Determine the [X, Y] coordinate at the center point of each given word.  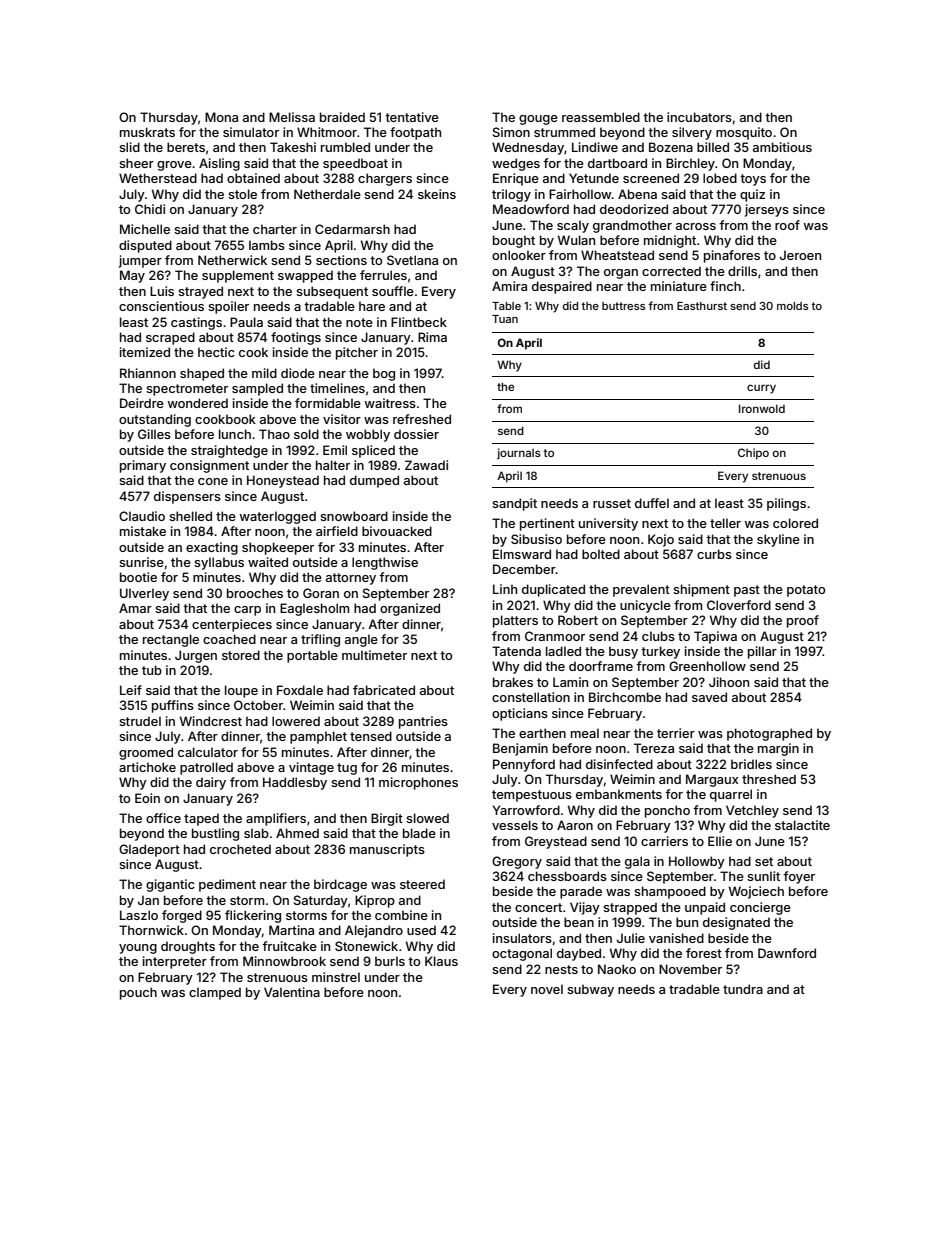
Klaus [441, 961]
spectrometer [187, 390]
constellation [531, 697]
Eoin [147, 798]
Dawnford [787, 953]
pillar [762, 652]
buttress [623, 306]
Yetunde [594, 178]
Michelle [145, 229]
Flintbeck [419, 322]
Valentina [292, 992]
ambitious [782, 147]
